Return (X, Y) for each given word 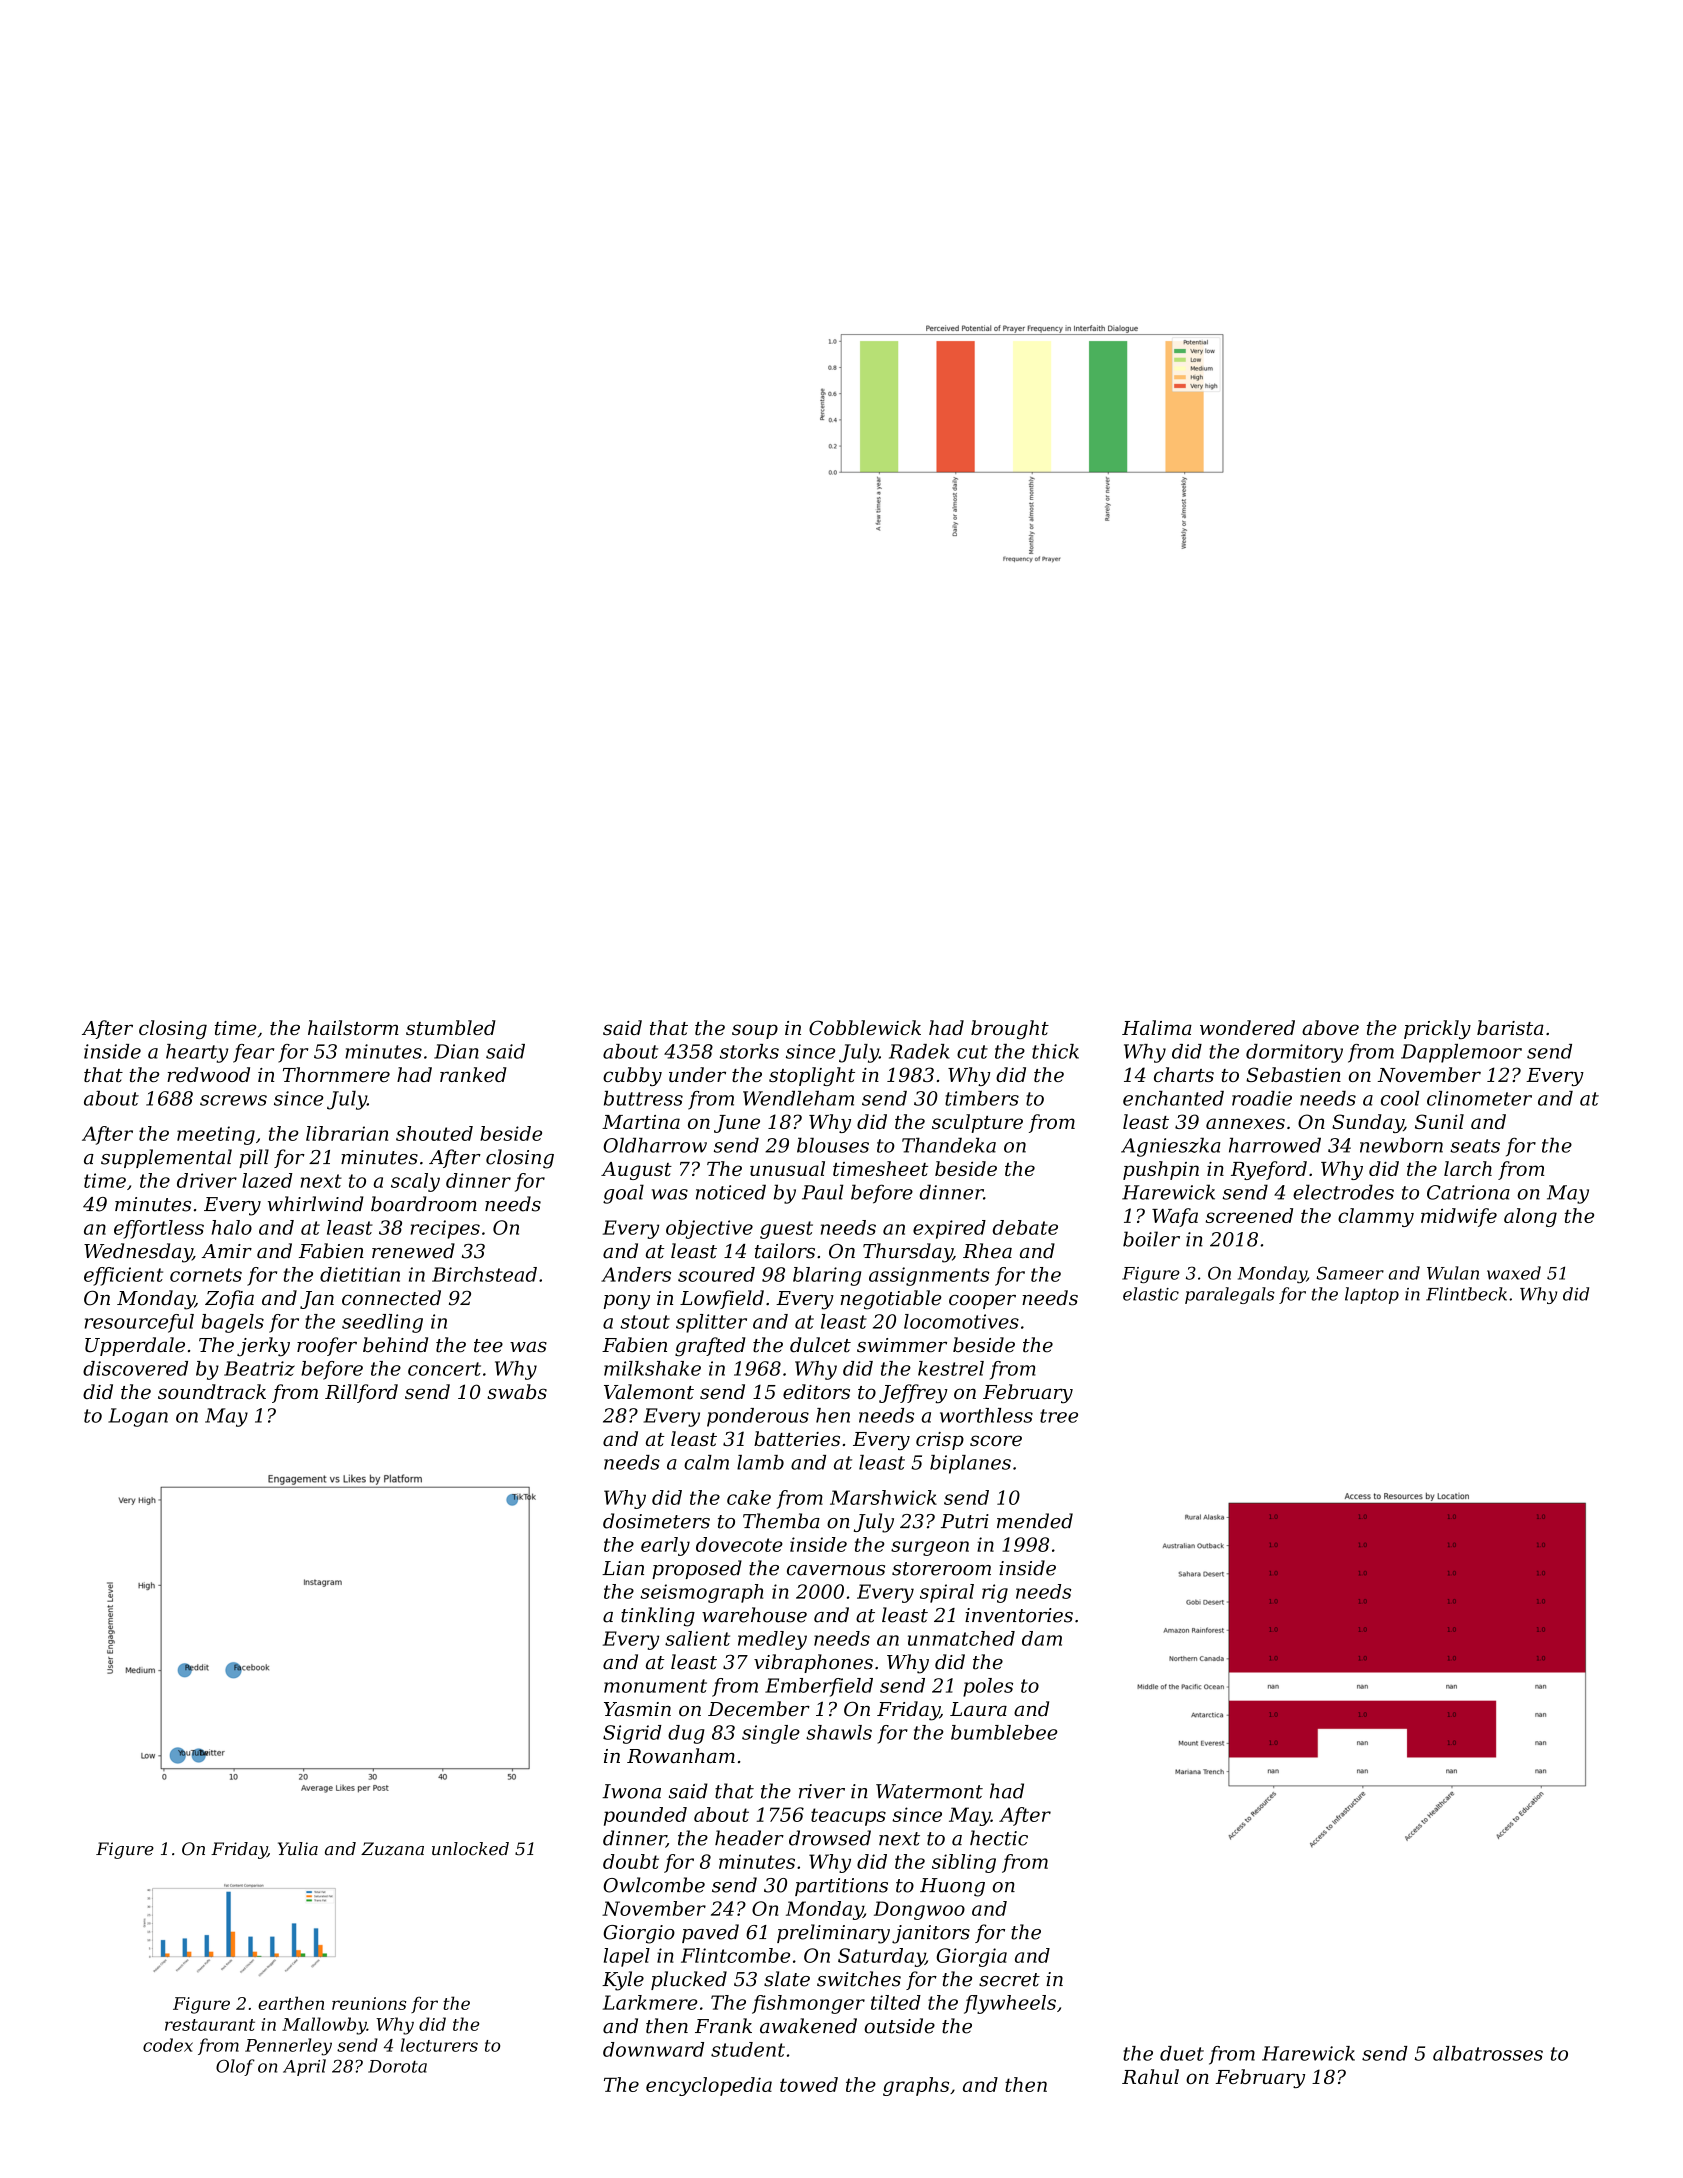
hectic (999, 1838)
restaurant (210, 2025)
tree (1059, 1416)
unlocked (470, 1849)
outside (899, 2026)
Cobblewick (865, 1027)
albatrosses (1488, 2053)
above (1330, 1027)
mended (1035, 1521)
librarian (347, 1133)
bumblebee (1004, 1732)
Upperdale (135, 1346)
